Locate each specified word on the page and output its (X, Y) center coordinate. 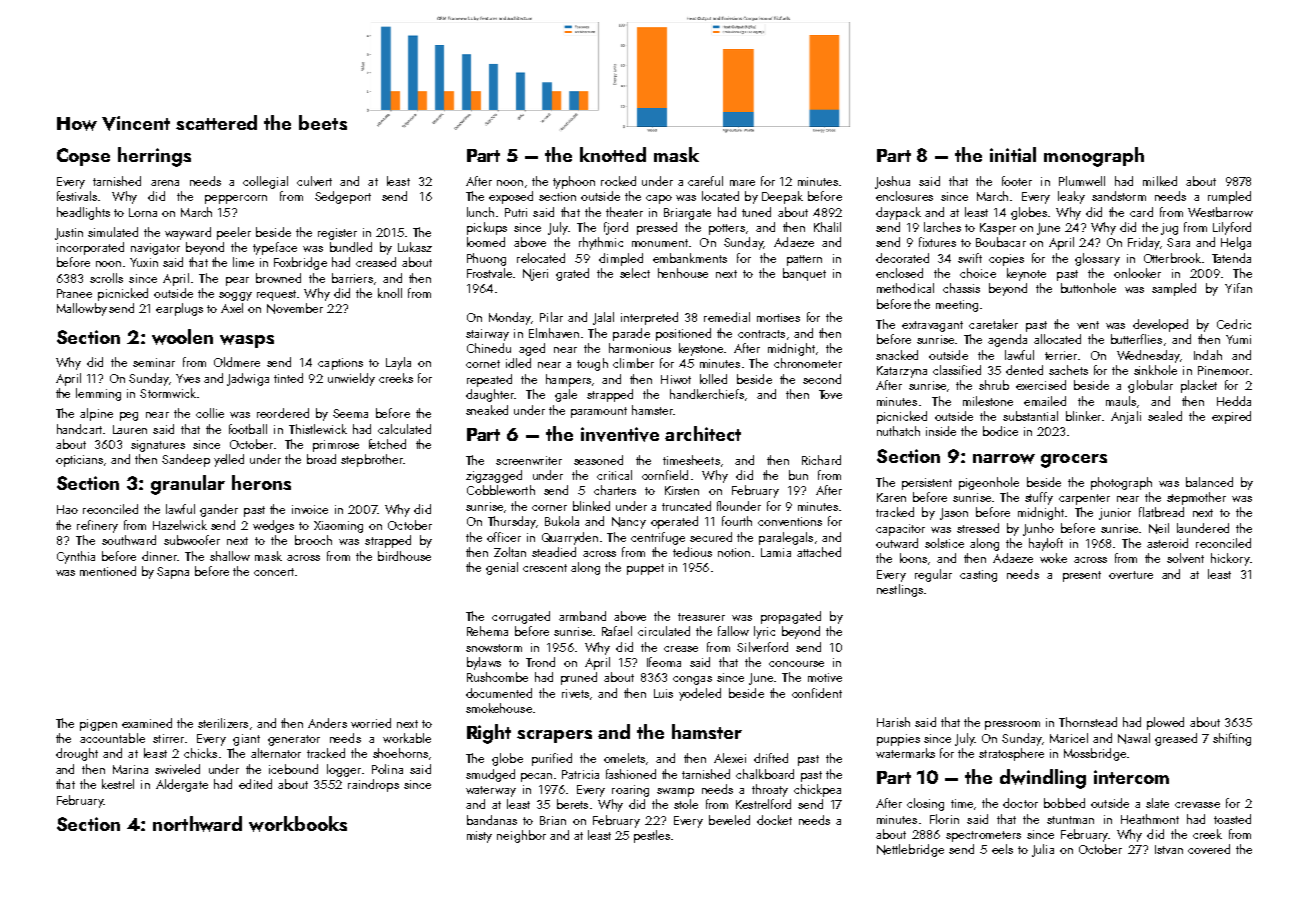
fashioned (631, 774)
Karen (891, 497)
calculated (404, 429)
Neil (1159, 528)
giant (246, 740)
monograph (1094, 157)
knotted (613, 154)
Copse (83, 157)
